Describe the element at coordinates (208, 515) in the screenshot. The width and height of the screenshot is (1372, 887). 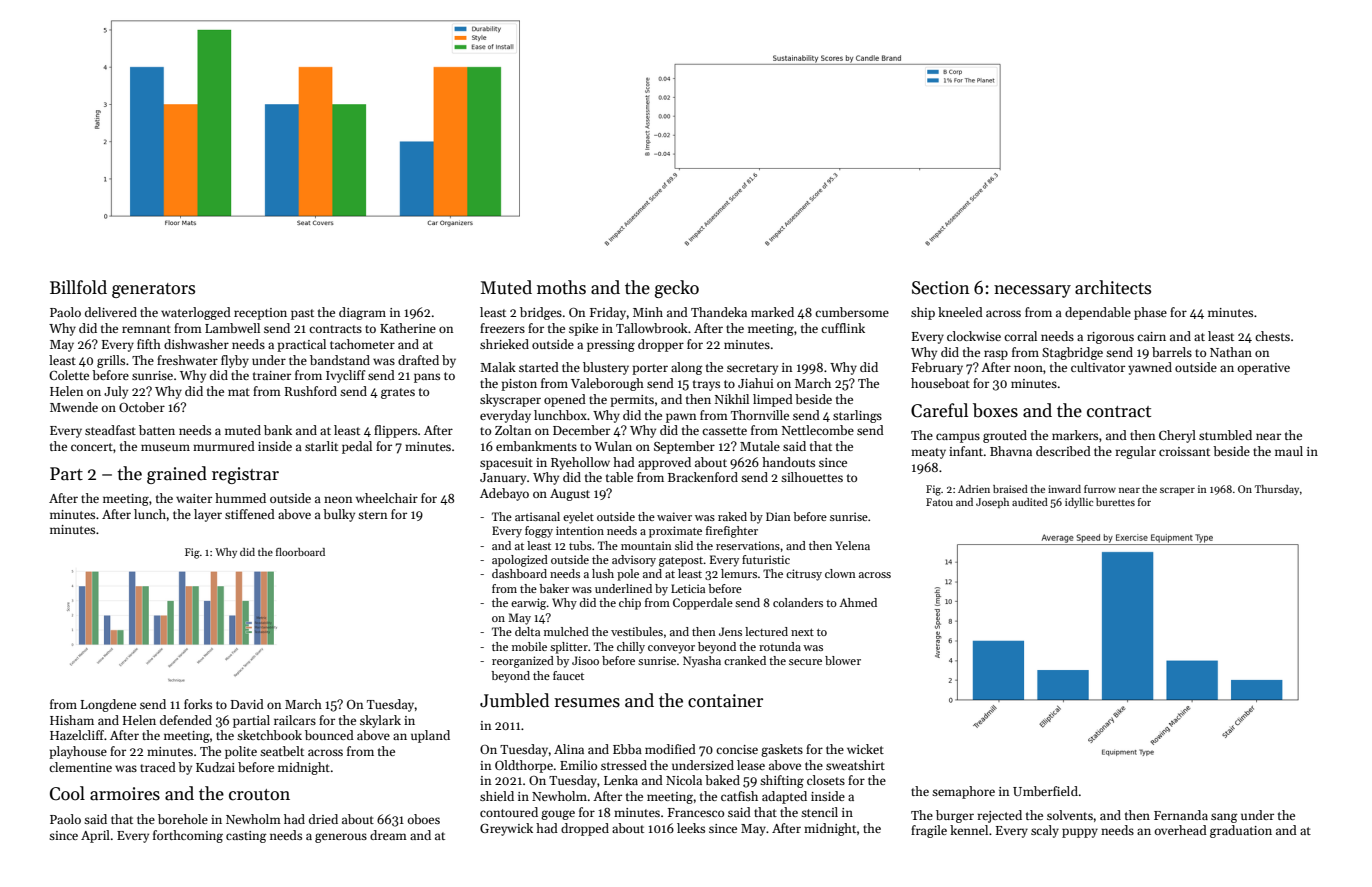
I see `layer` at that location.
